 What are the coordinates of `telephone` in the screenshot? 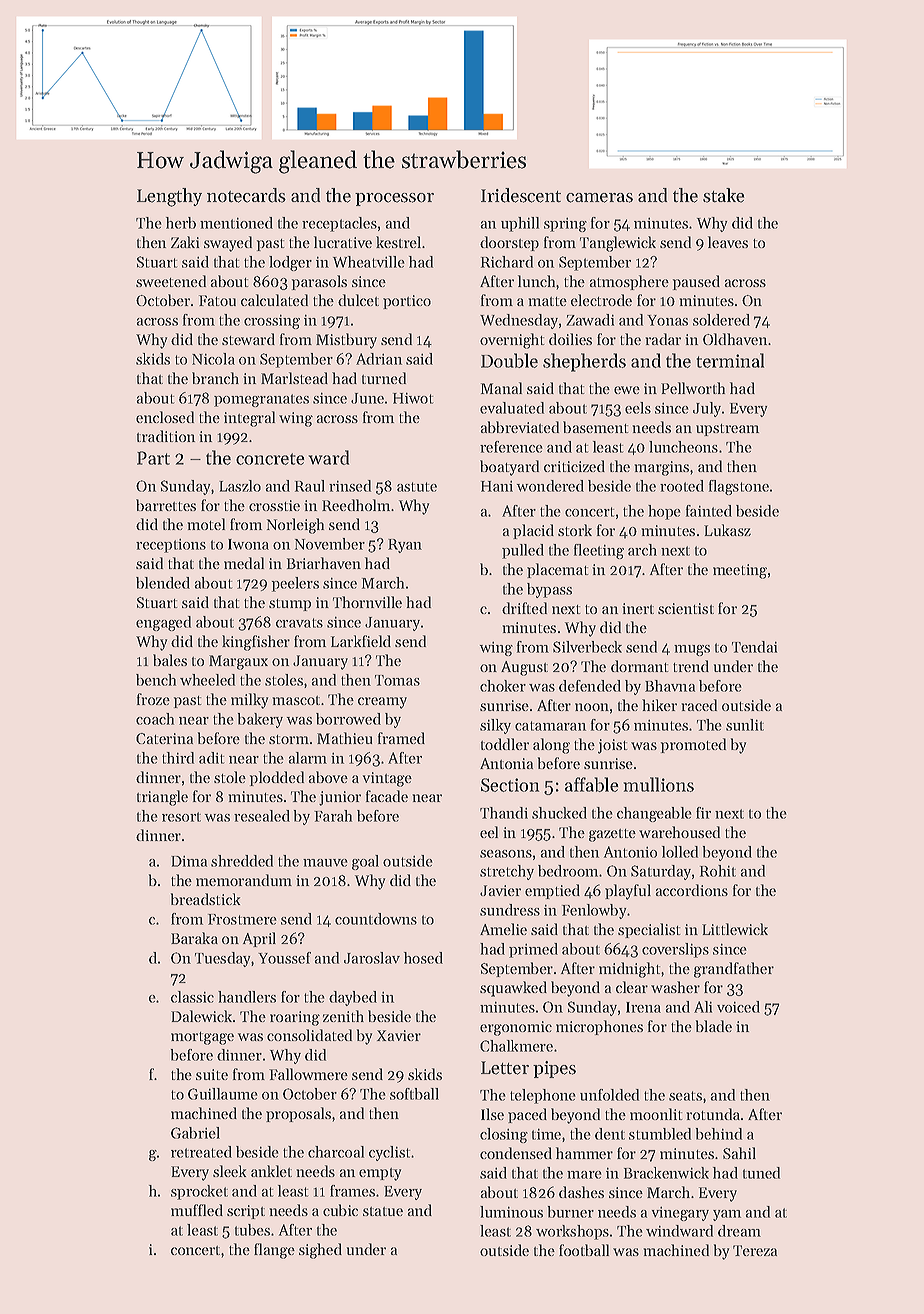 It's located at (543, 1096).
